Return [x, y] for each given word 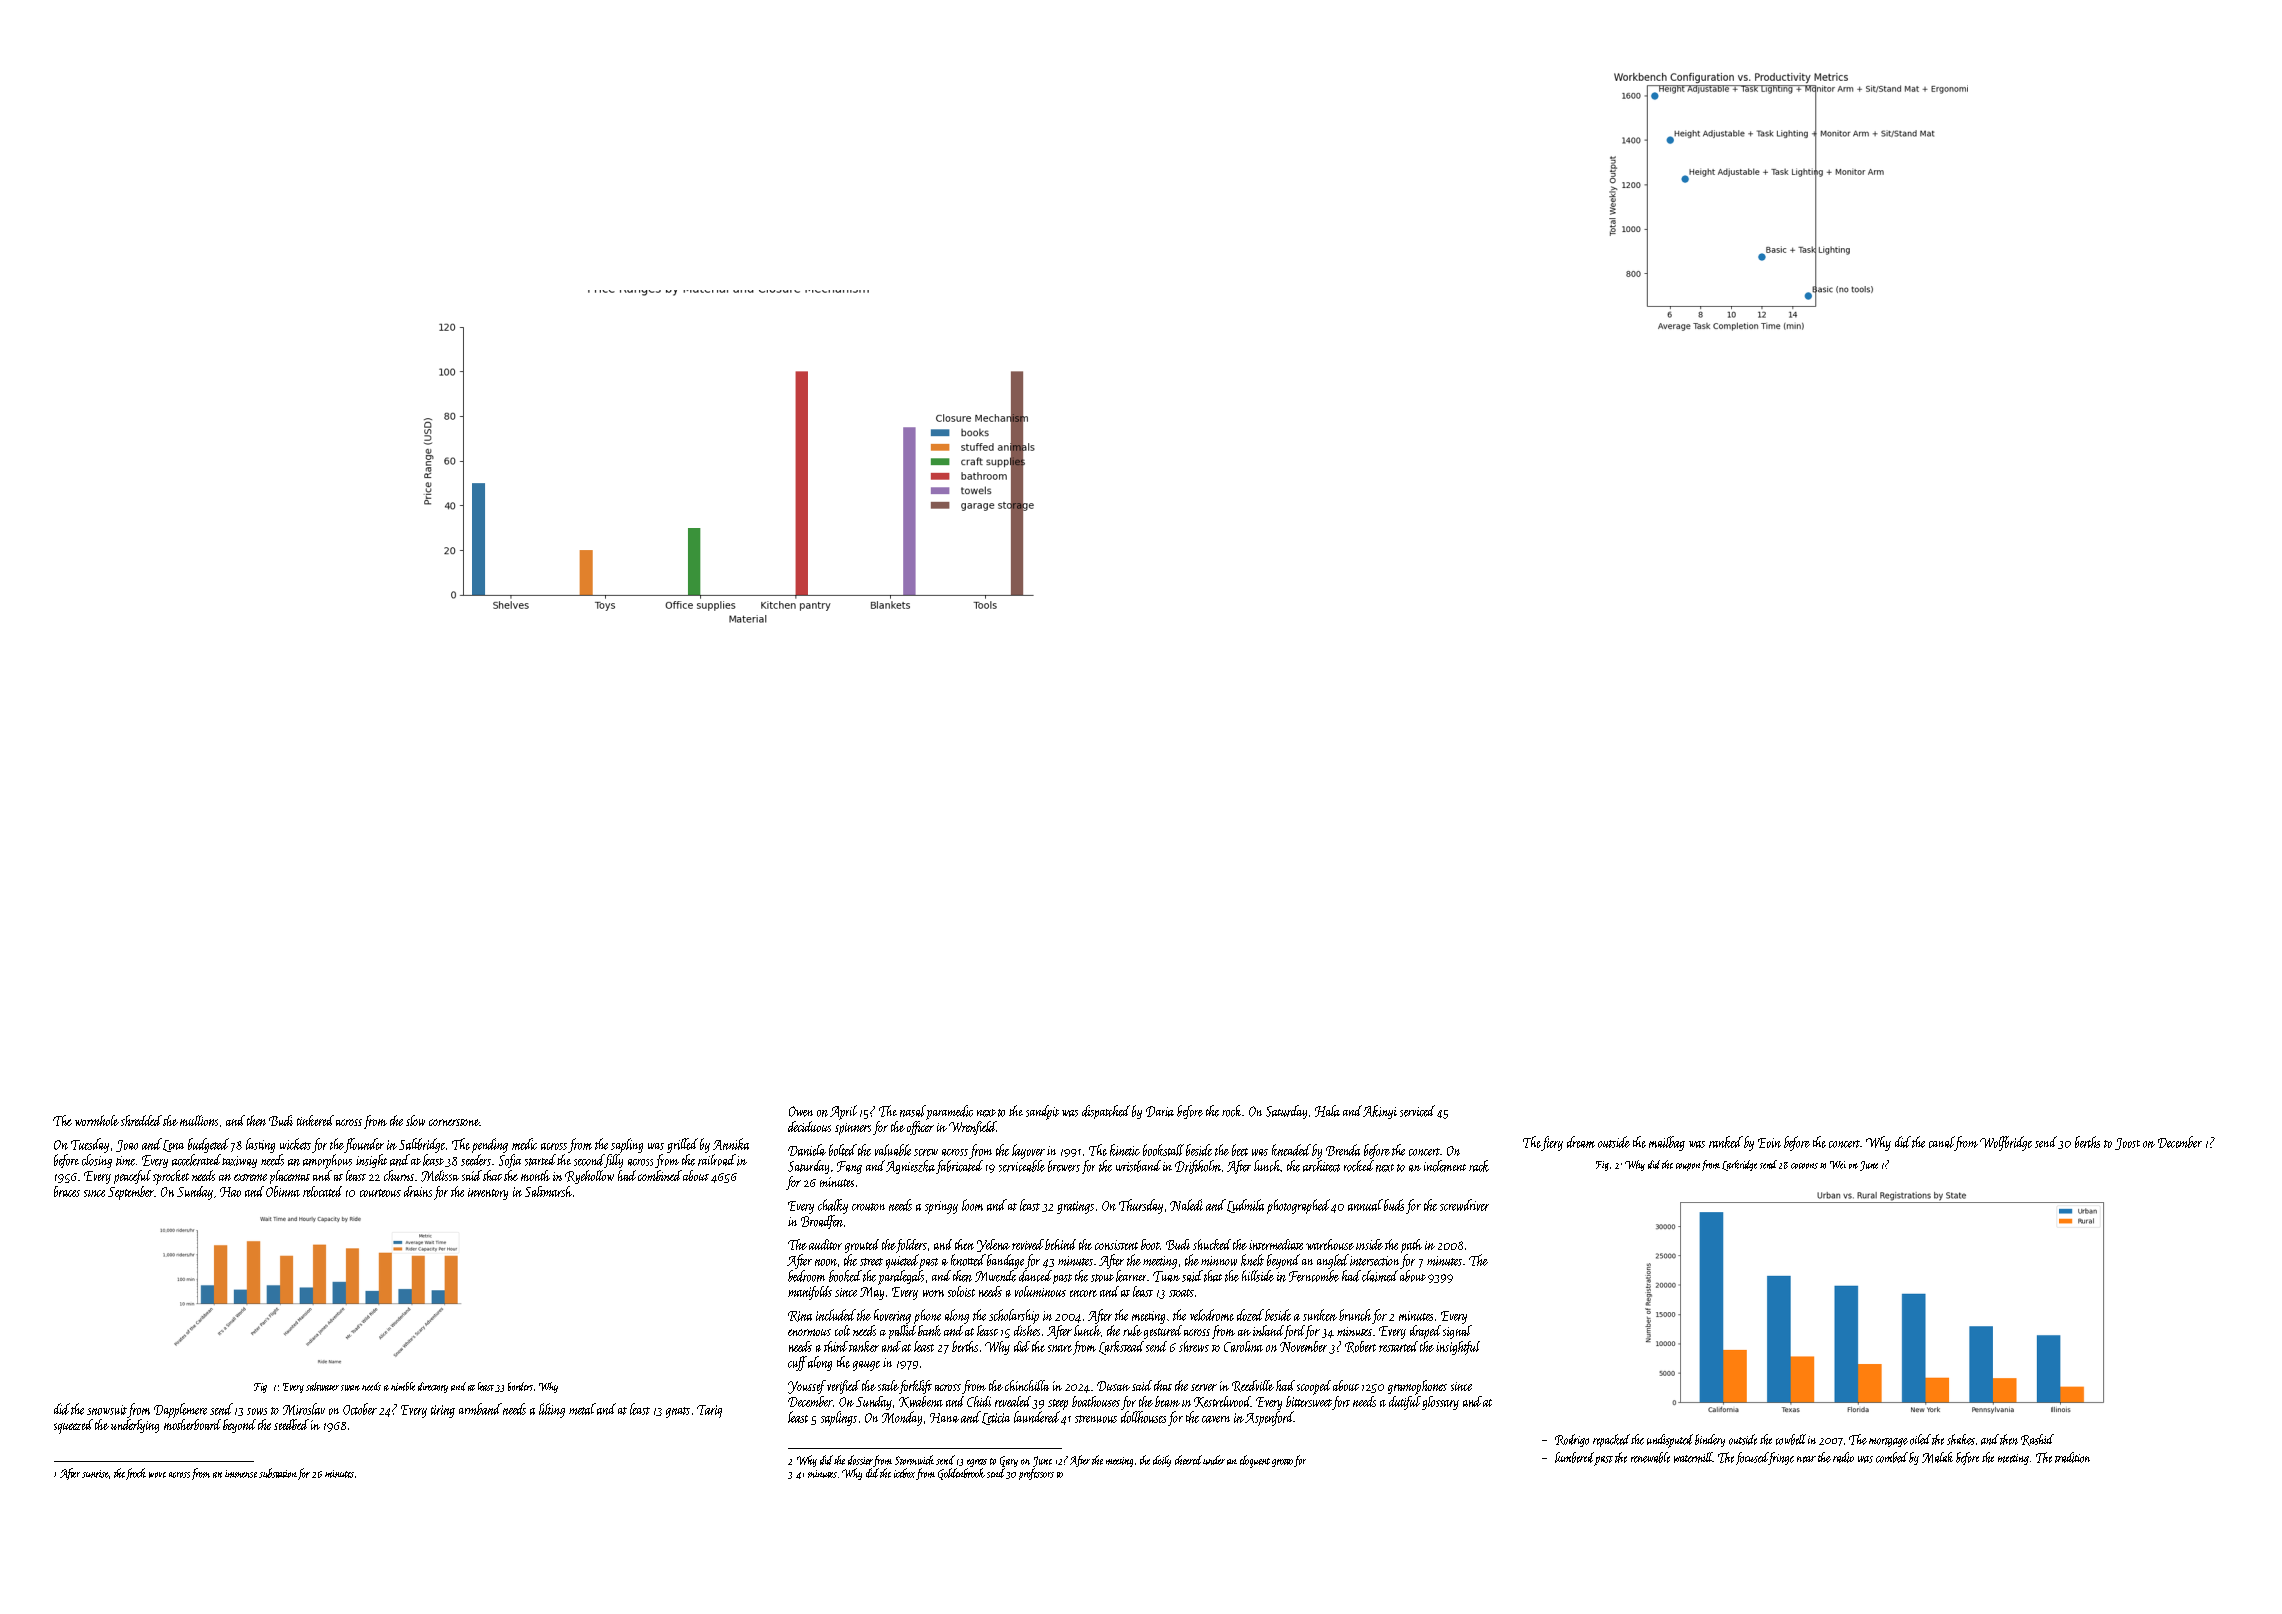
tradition [2072, 1457]
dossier [860, 1460]
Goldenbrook [961, 1474]
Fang [849, 1167]
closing [97, 1161]
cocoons [1804, 1166]
